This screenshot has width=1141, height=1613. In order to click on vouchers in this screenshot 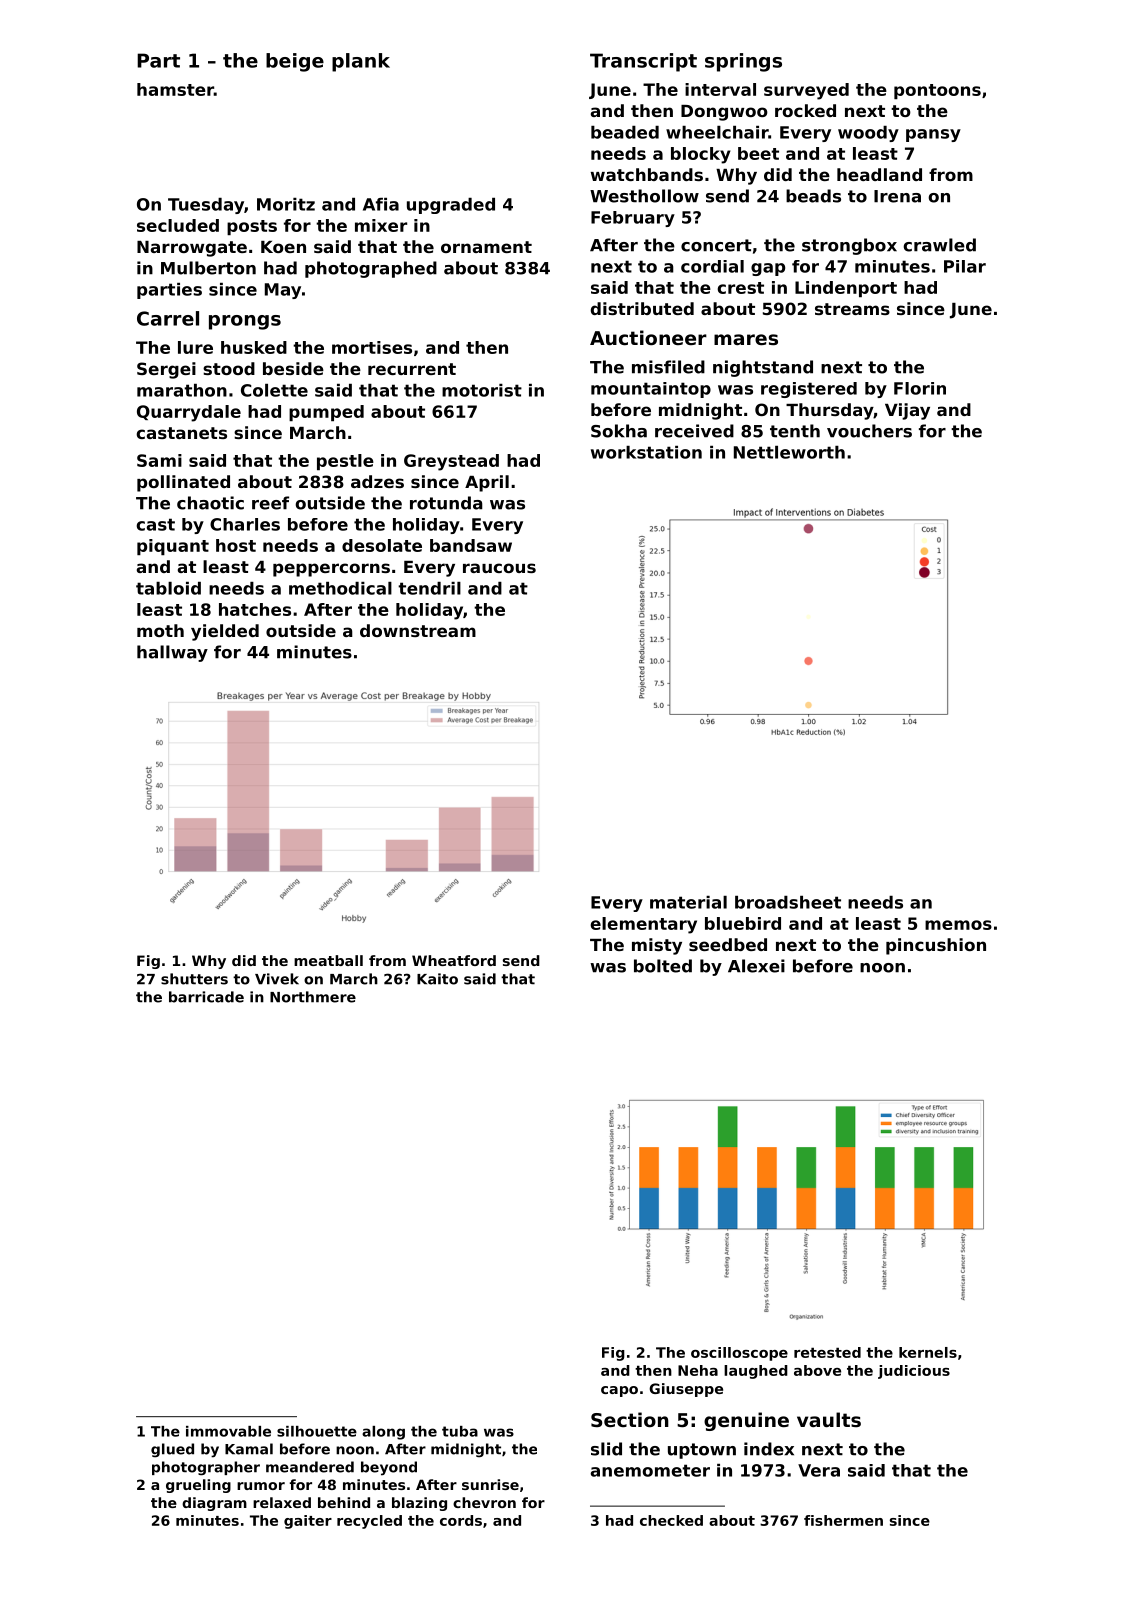, I will do `click(869, 431)`.
